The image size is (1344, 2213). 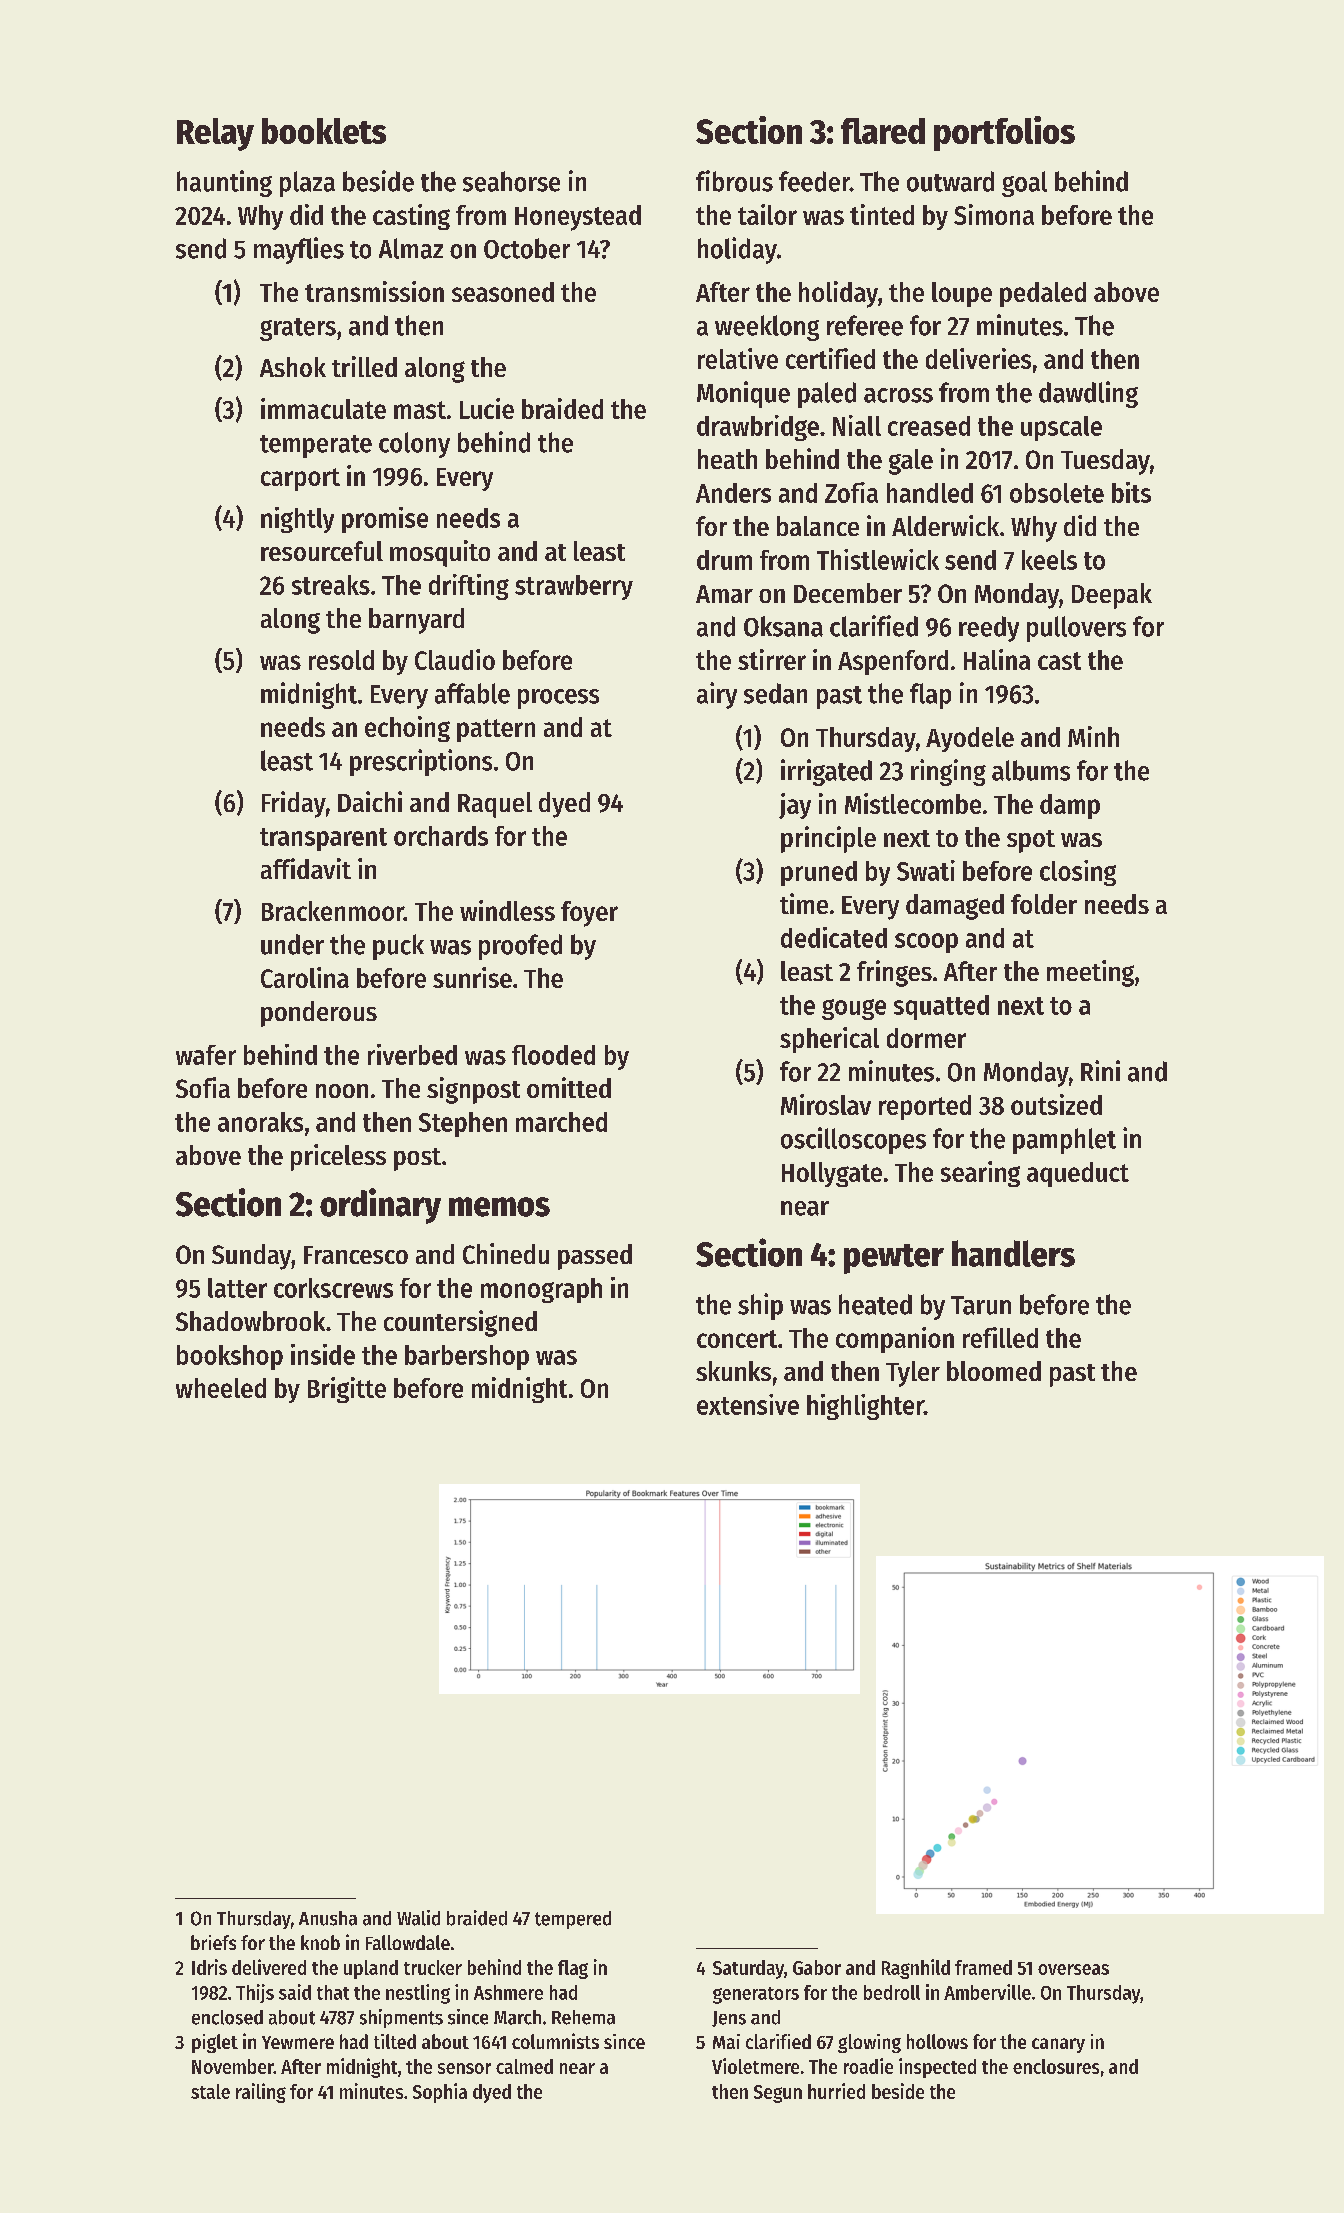 I want to click on Brigitte, so click(x=347, y=1390).
